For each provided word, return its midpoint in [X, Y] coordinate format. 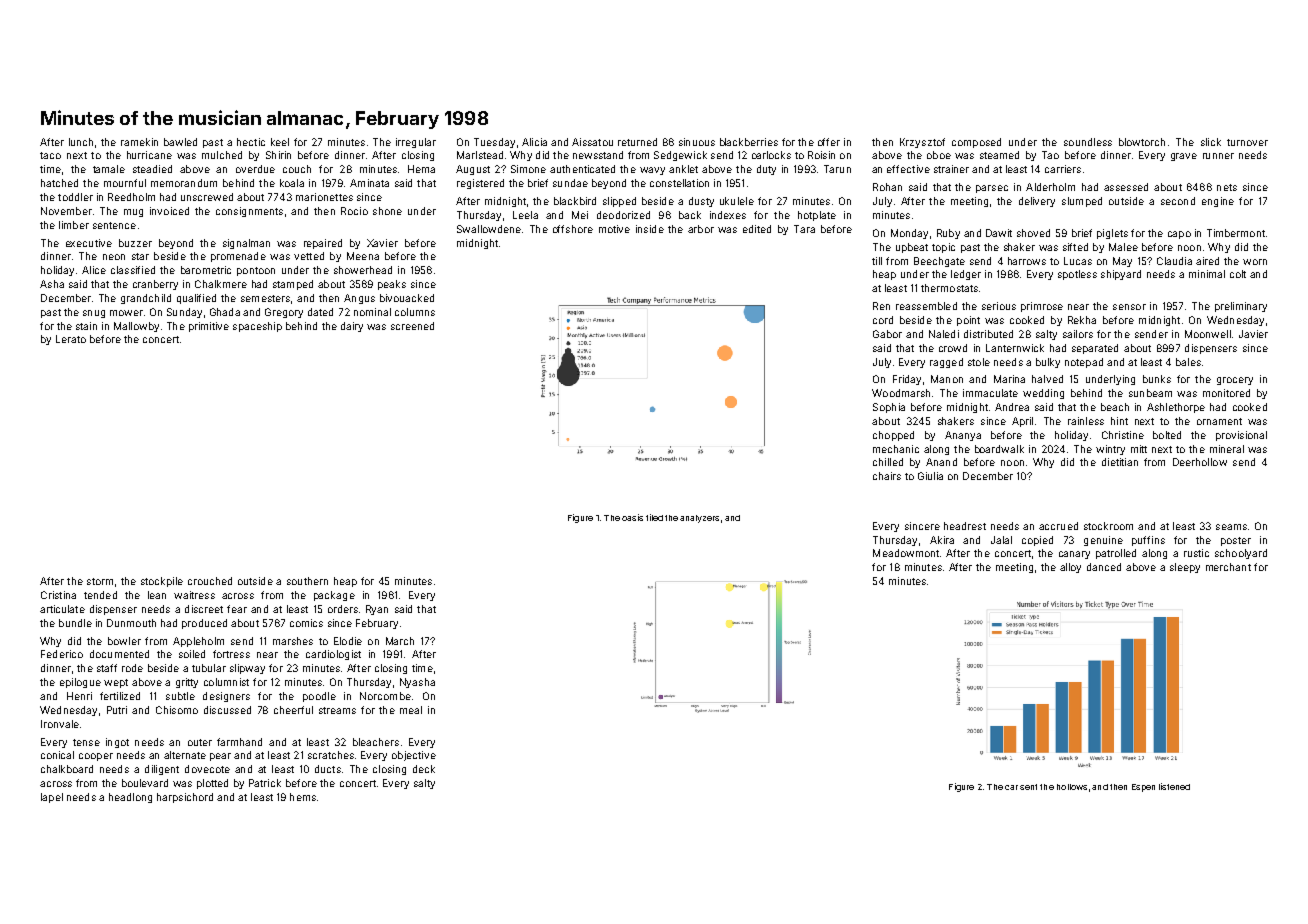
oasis [632, 517]
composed [976, 143]
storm [100, 581]
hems [303, 797]
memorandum [184, 183]
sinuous [697, 142]
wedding [1043, 394]
